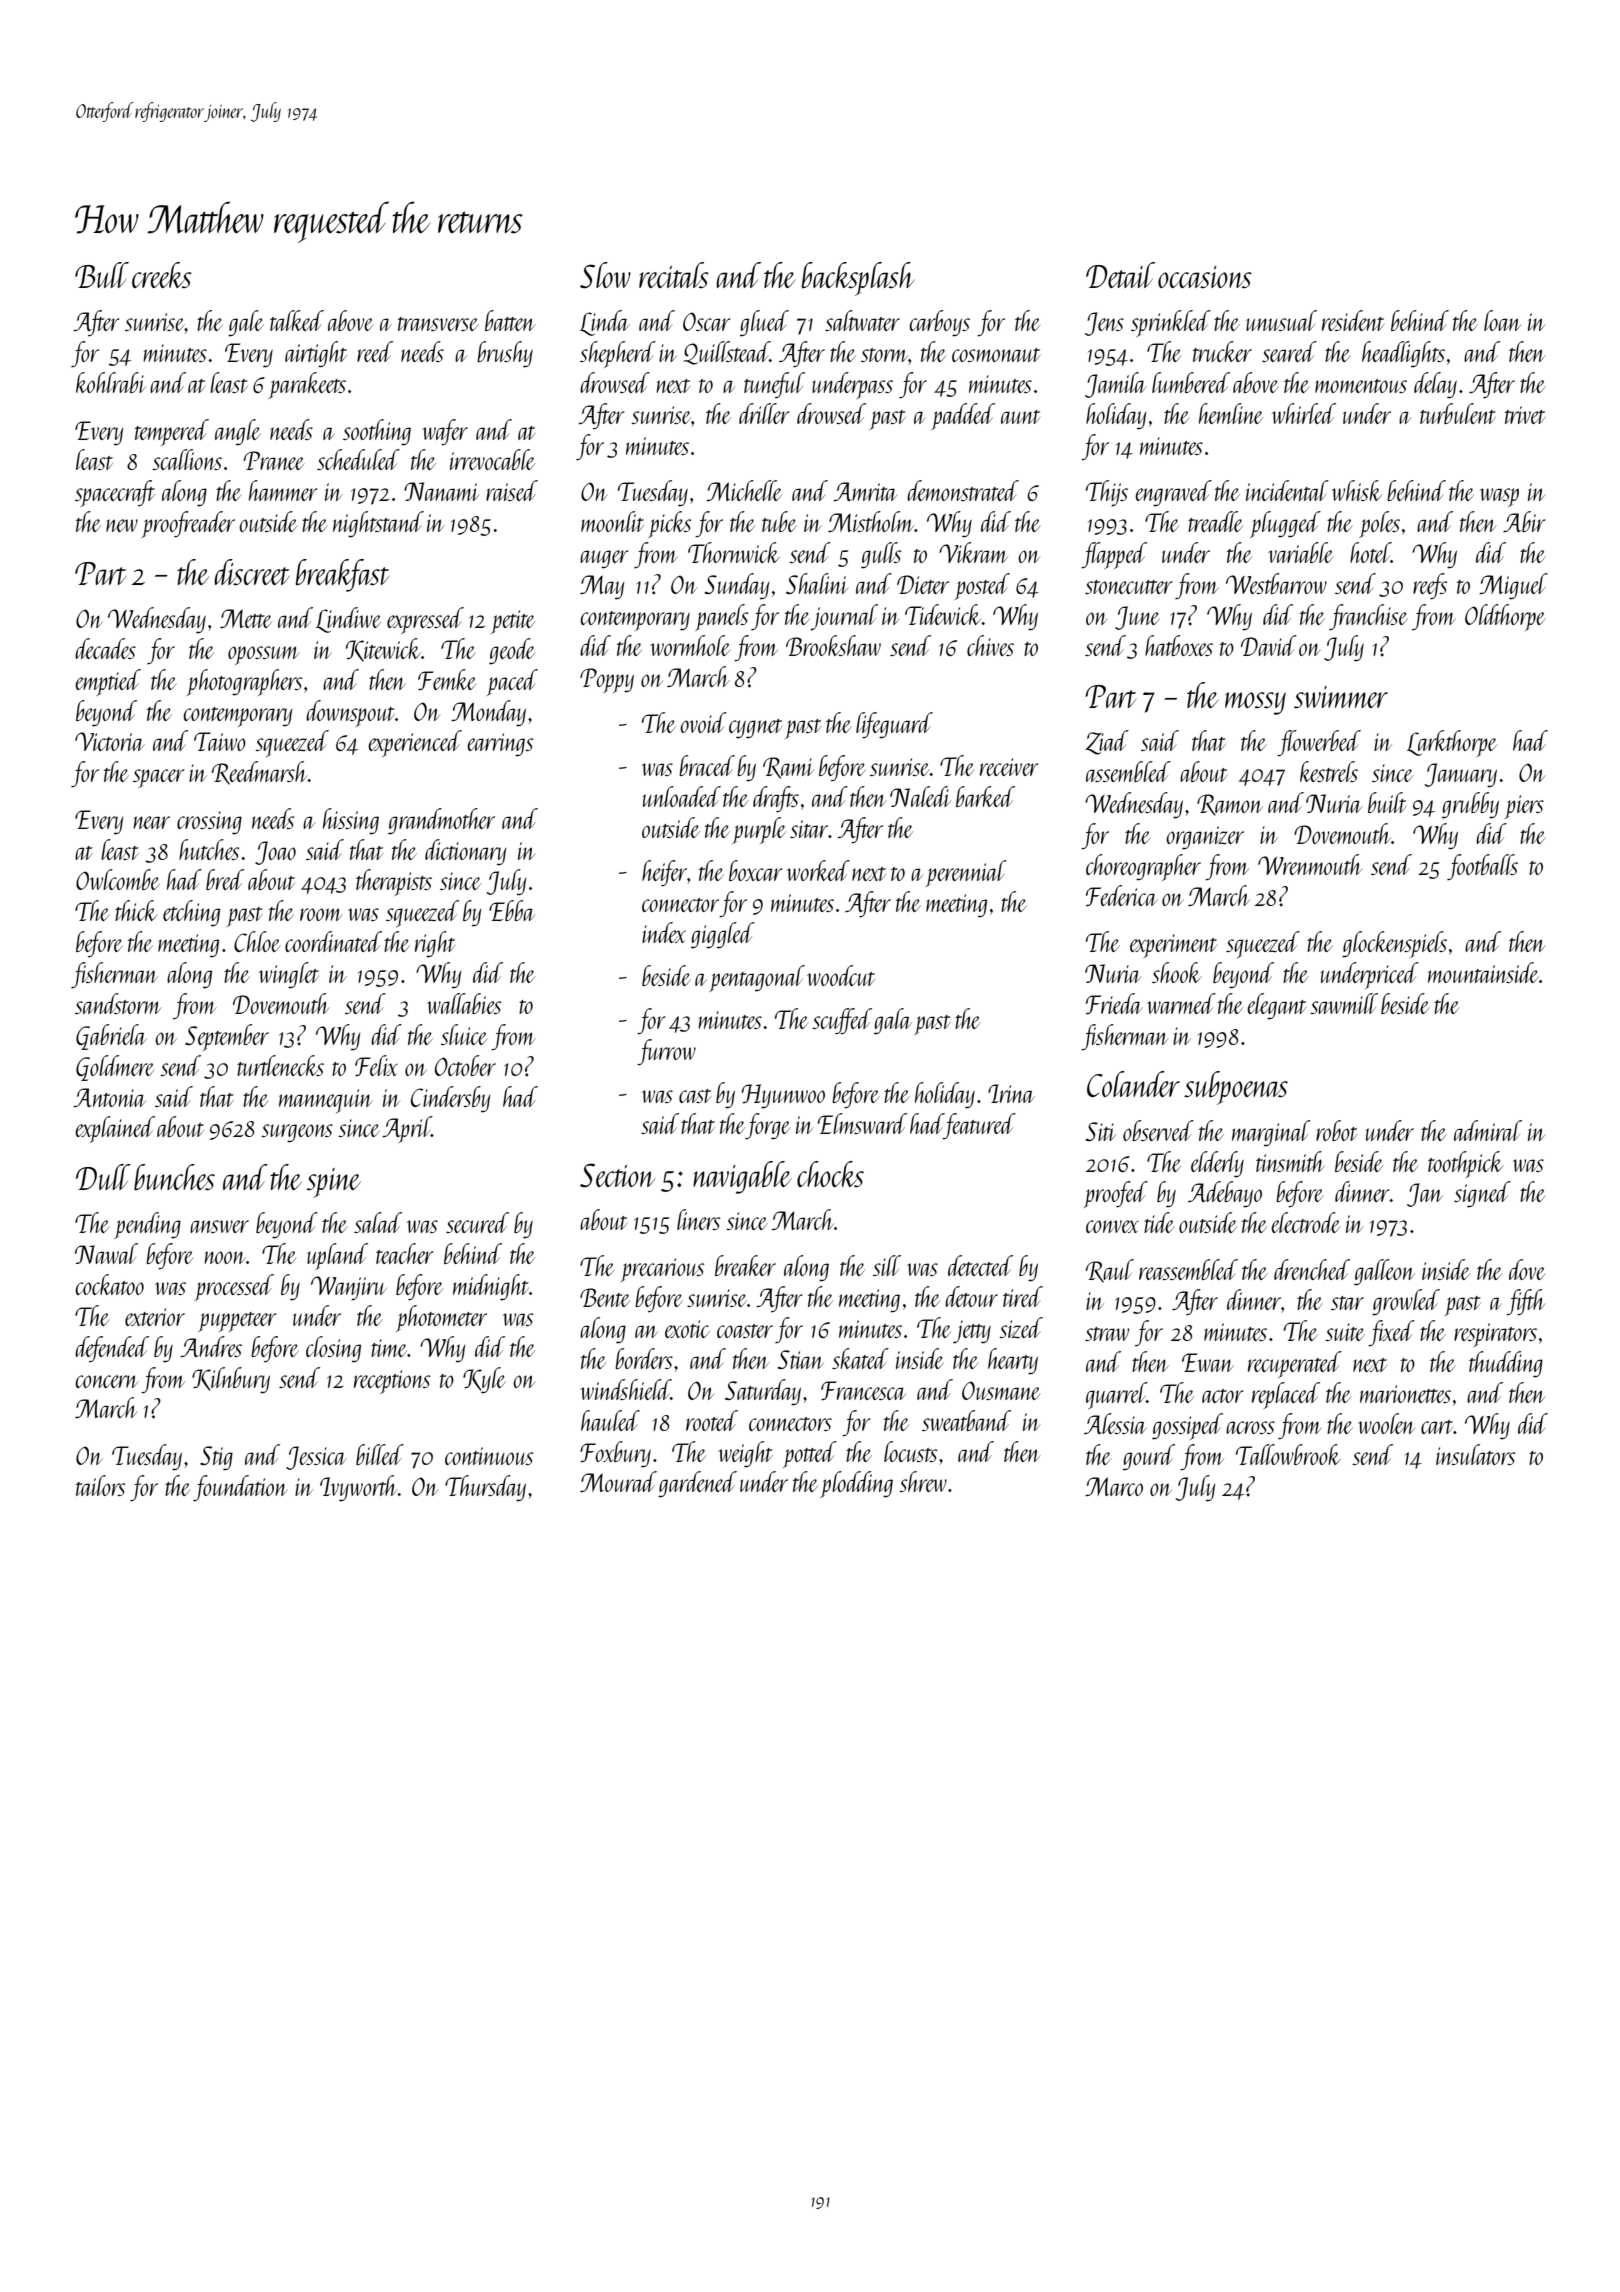 Image resolution: width=1620 pixels, height=2292 pixels. I want to click on Frieda, so click(1114, 1003).
